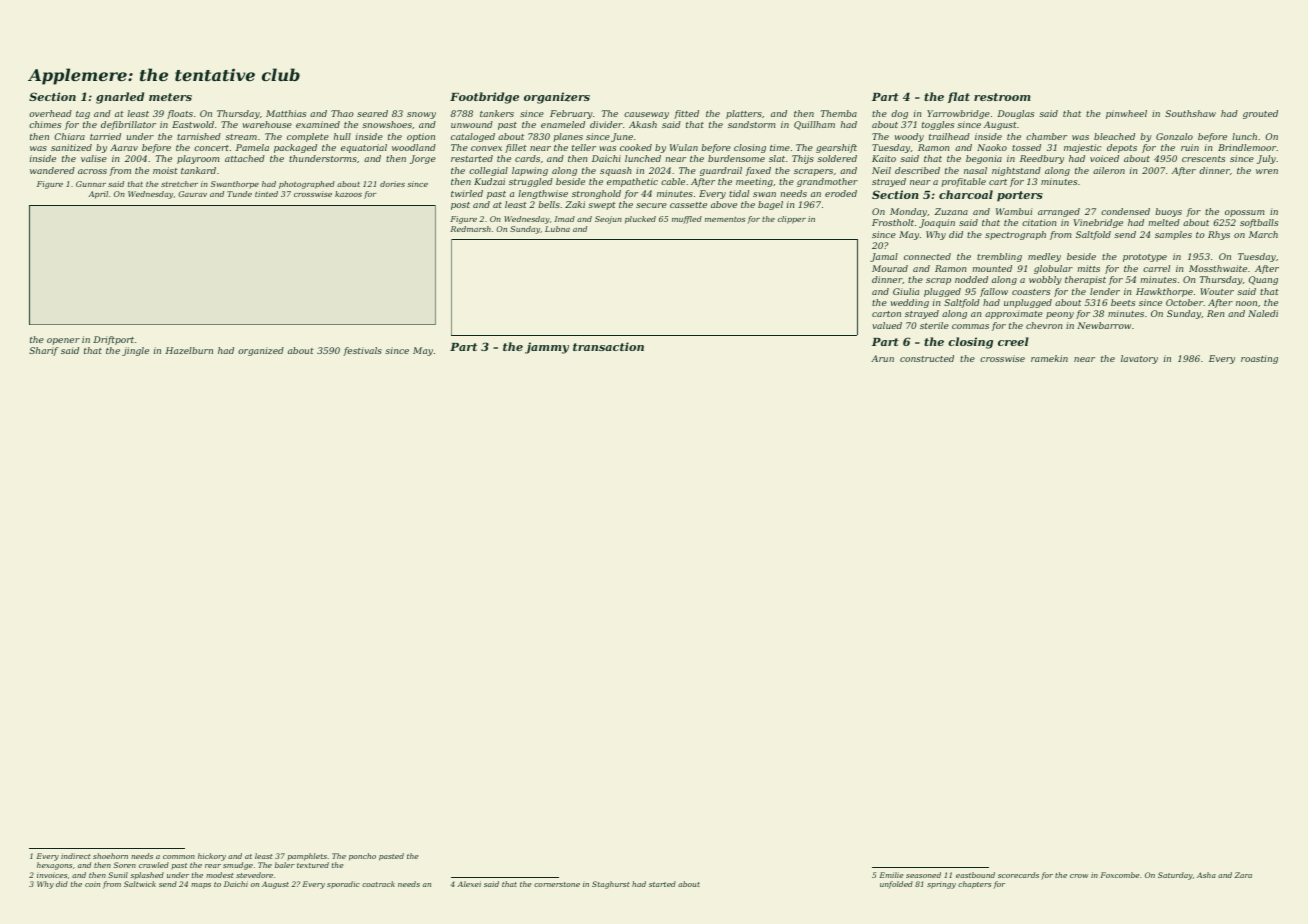 This page has width=1308, height=924. What do you see at coordinates (1109, 170) in the page?
I see `aileron` at bounding box center [1109, 170].
